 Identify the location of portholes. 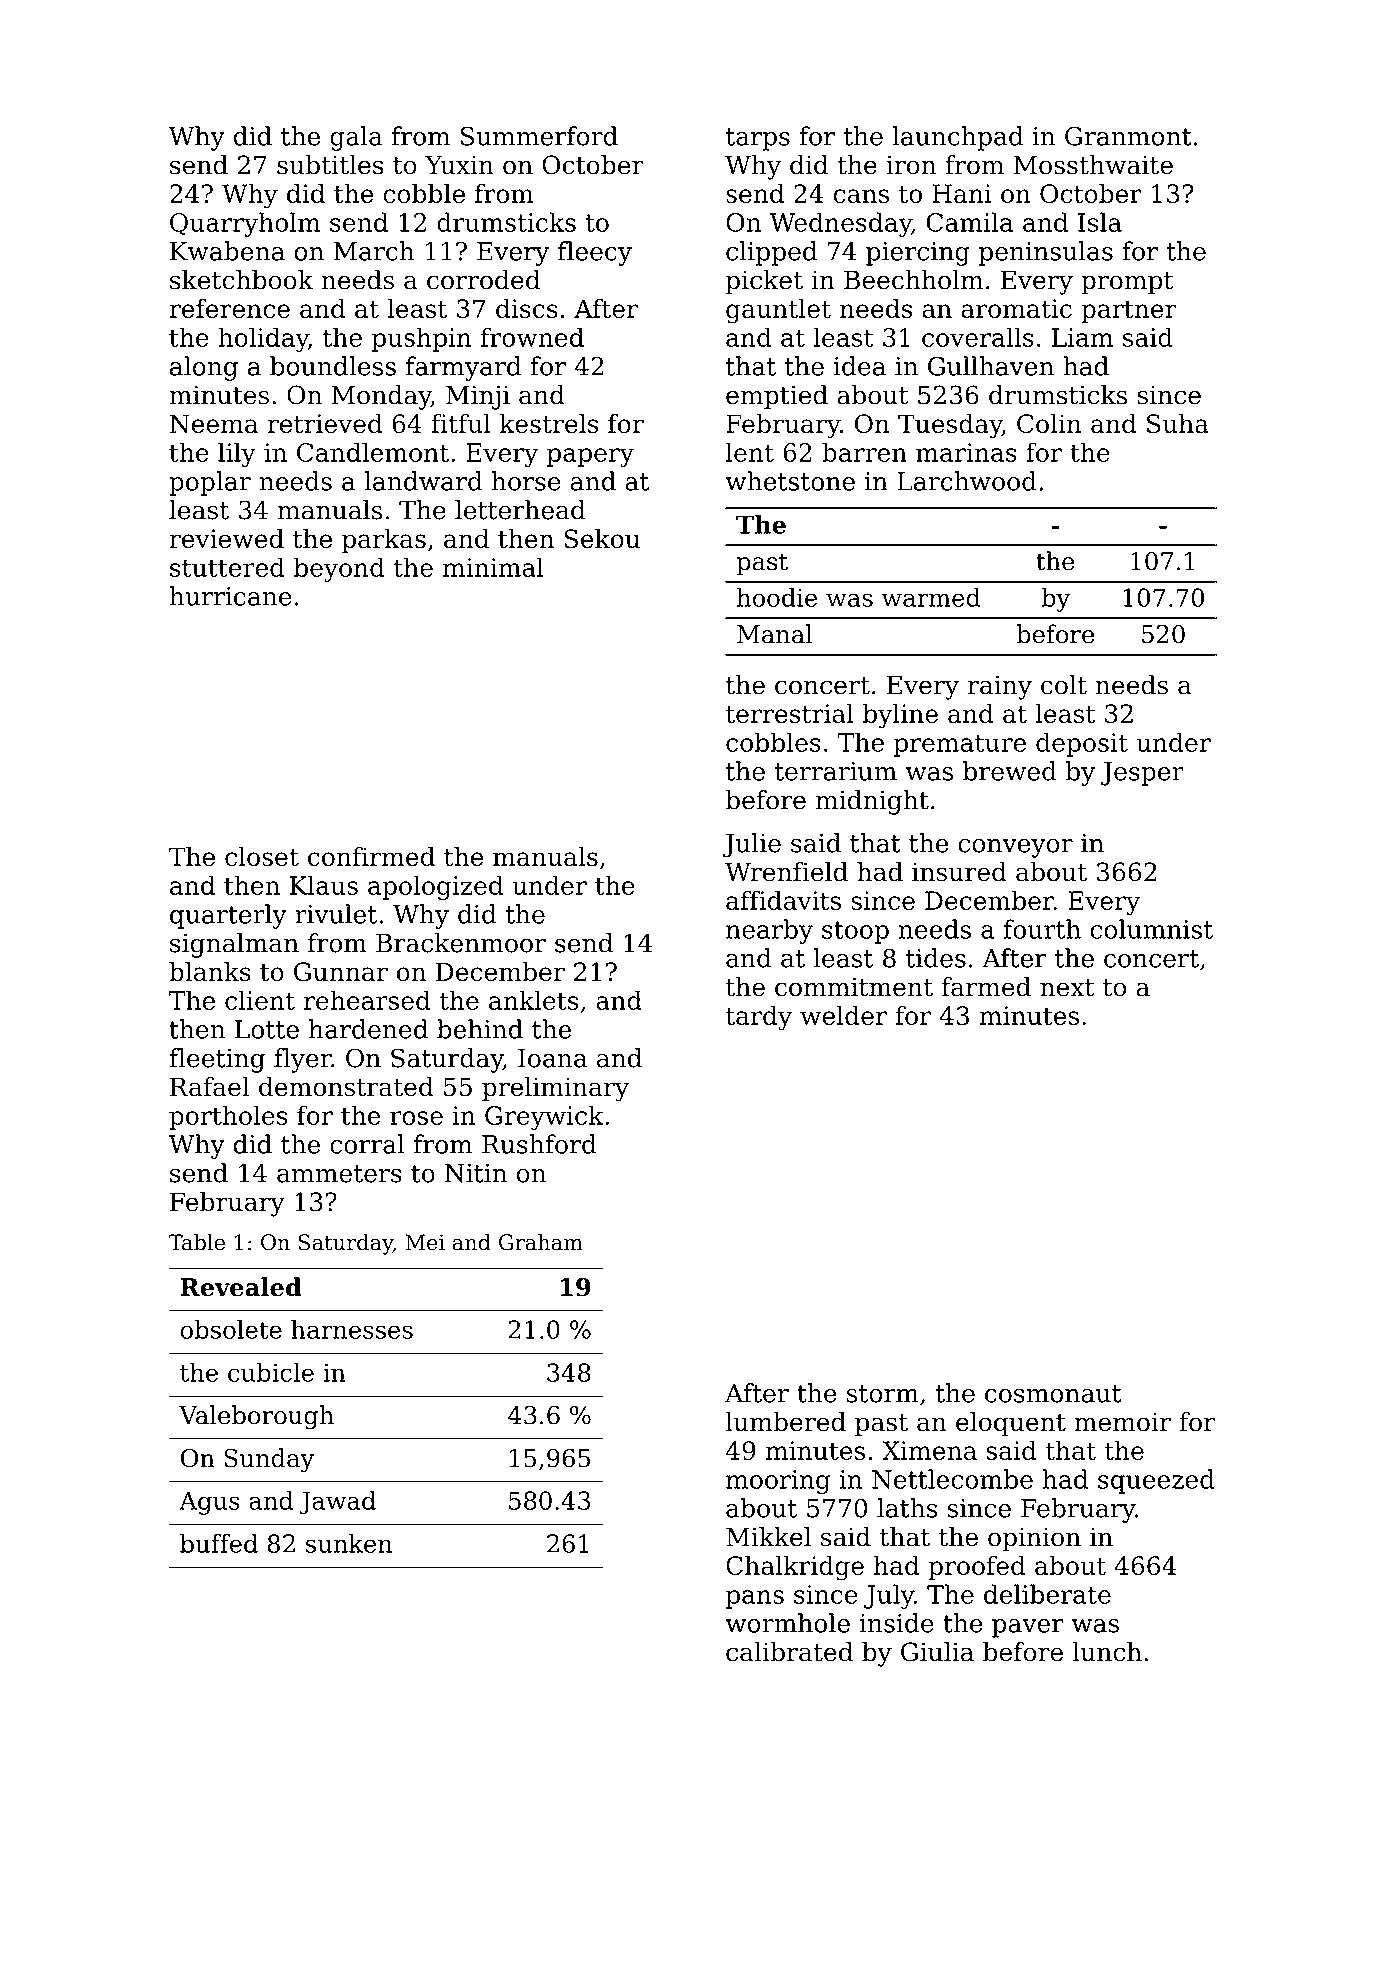
(228, 1117).
